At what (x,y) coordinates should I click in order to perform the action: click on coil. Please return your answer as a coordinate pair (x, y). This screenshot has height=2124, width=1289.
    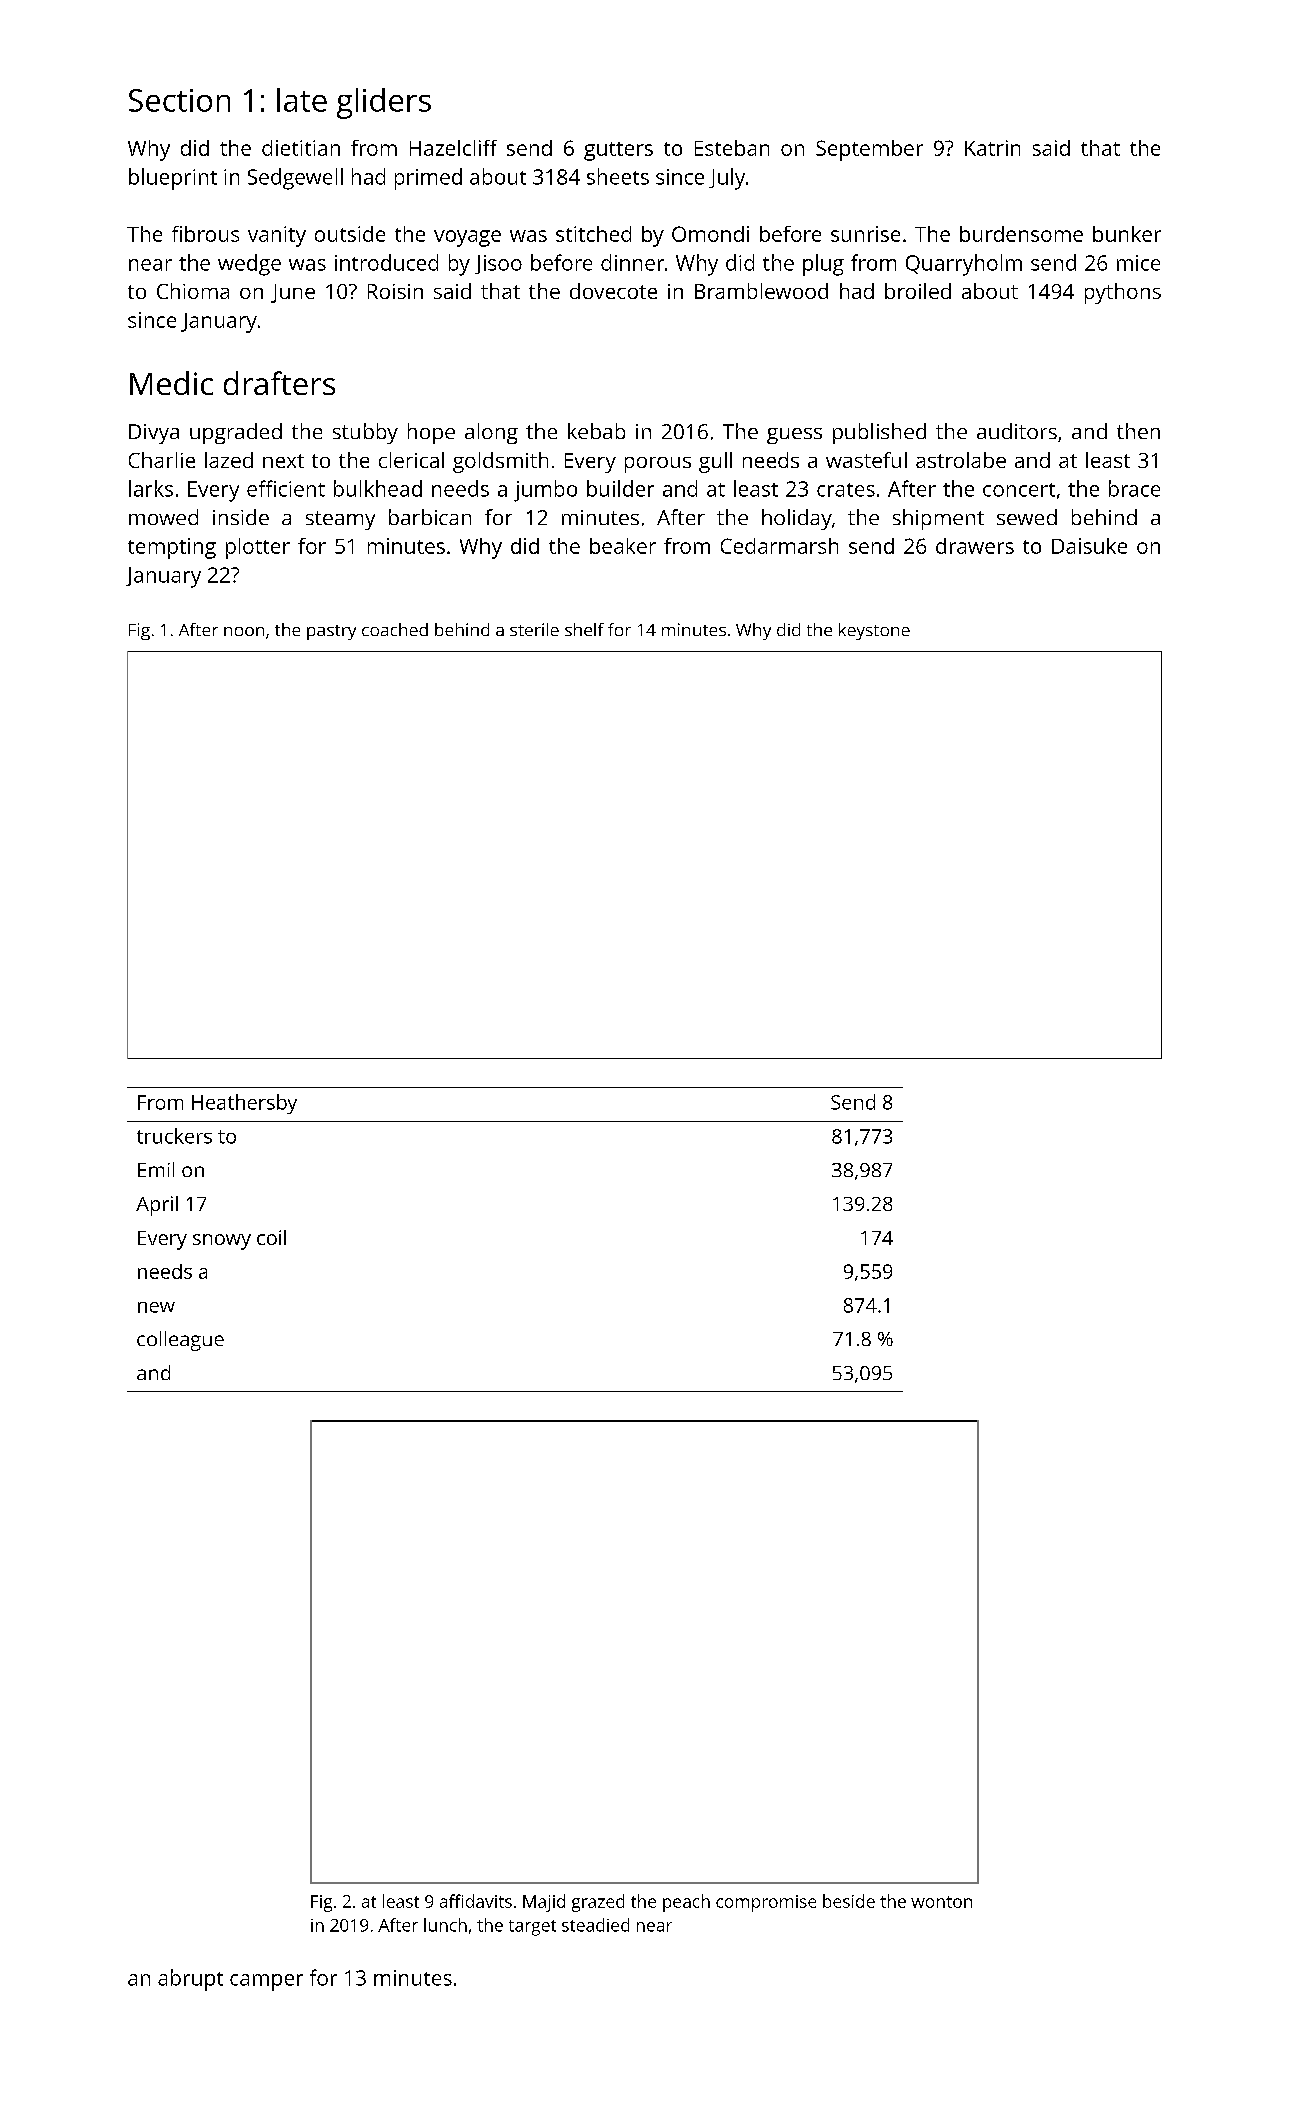
    Looking at the image, I should click on (271, 1237).
